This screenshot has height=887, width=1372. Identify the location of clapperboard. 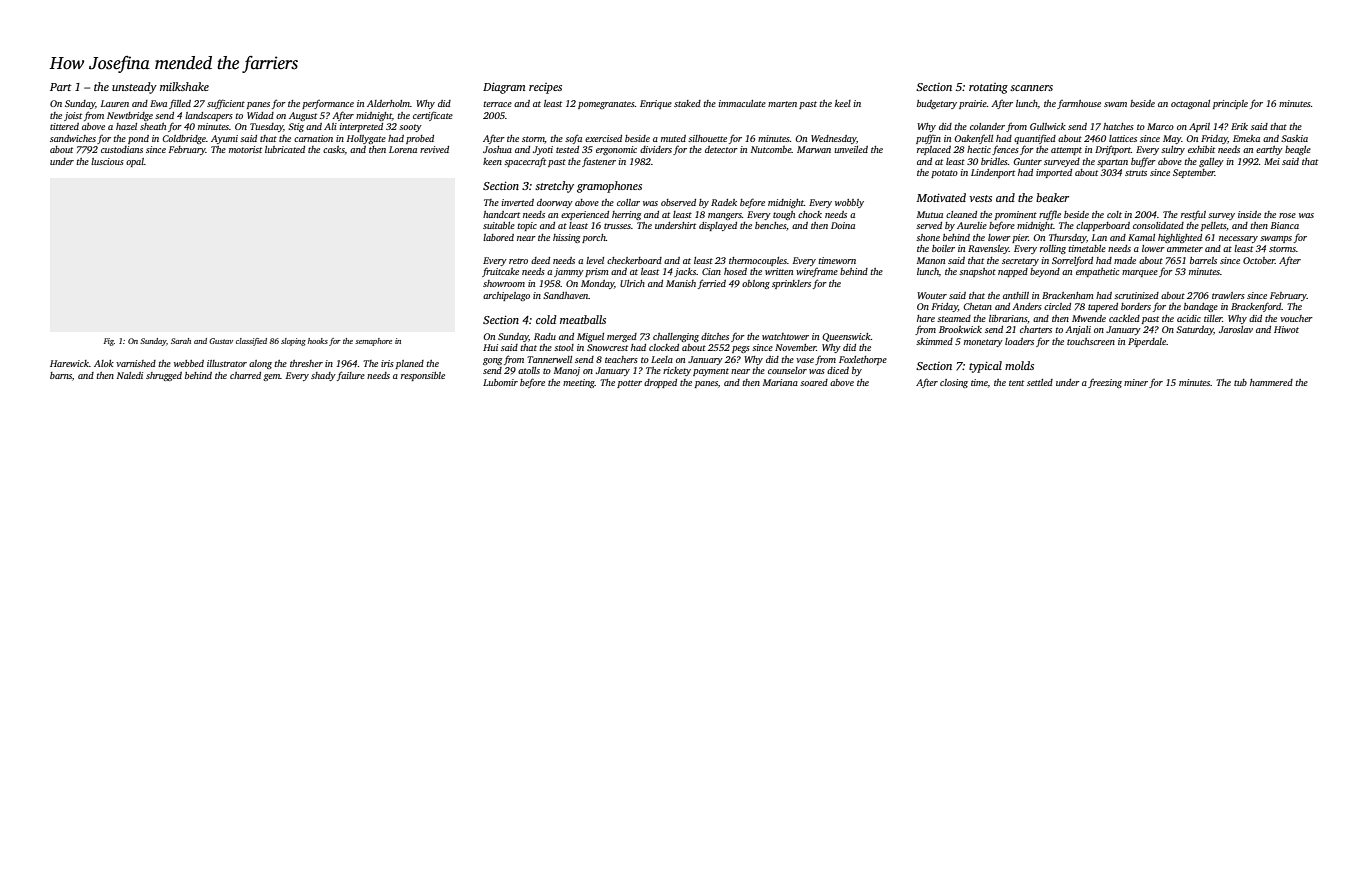
(1103, 226).
